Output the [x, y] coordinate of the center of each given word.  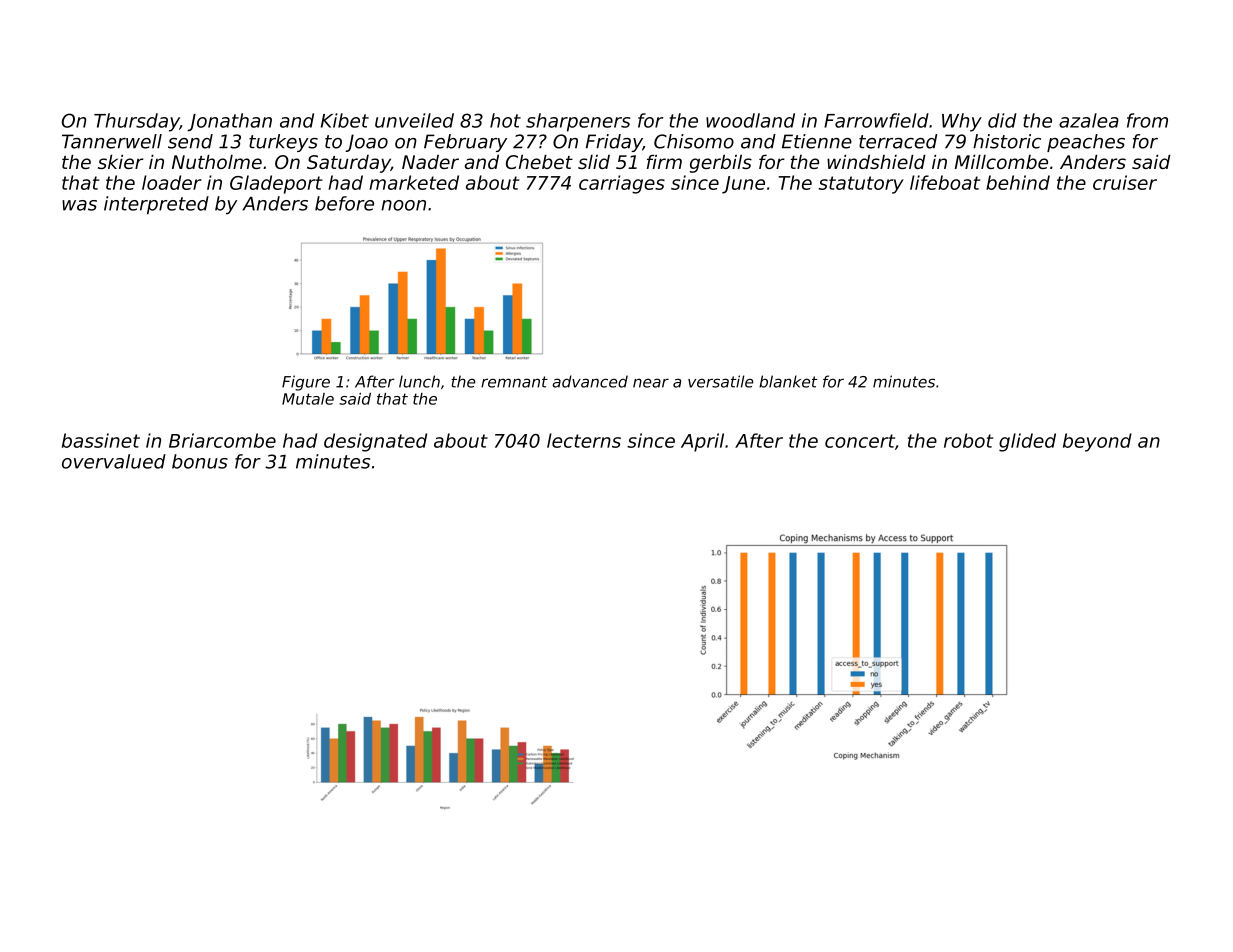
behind [1018, 182]
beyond [1097, 442]
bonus [200, 461]
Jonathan [229, 122]
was [79, 205]
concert [860, 441]
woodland [750, 120]
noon [403, 205]
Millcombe [1001, 162]
